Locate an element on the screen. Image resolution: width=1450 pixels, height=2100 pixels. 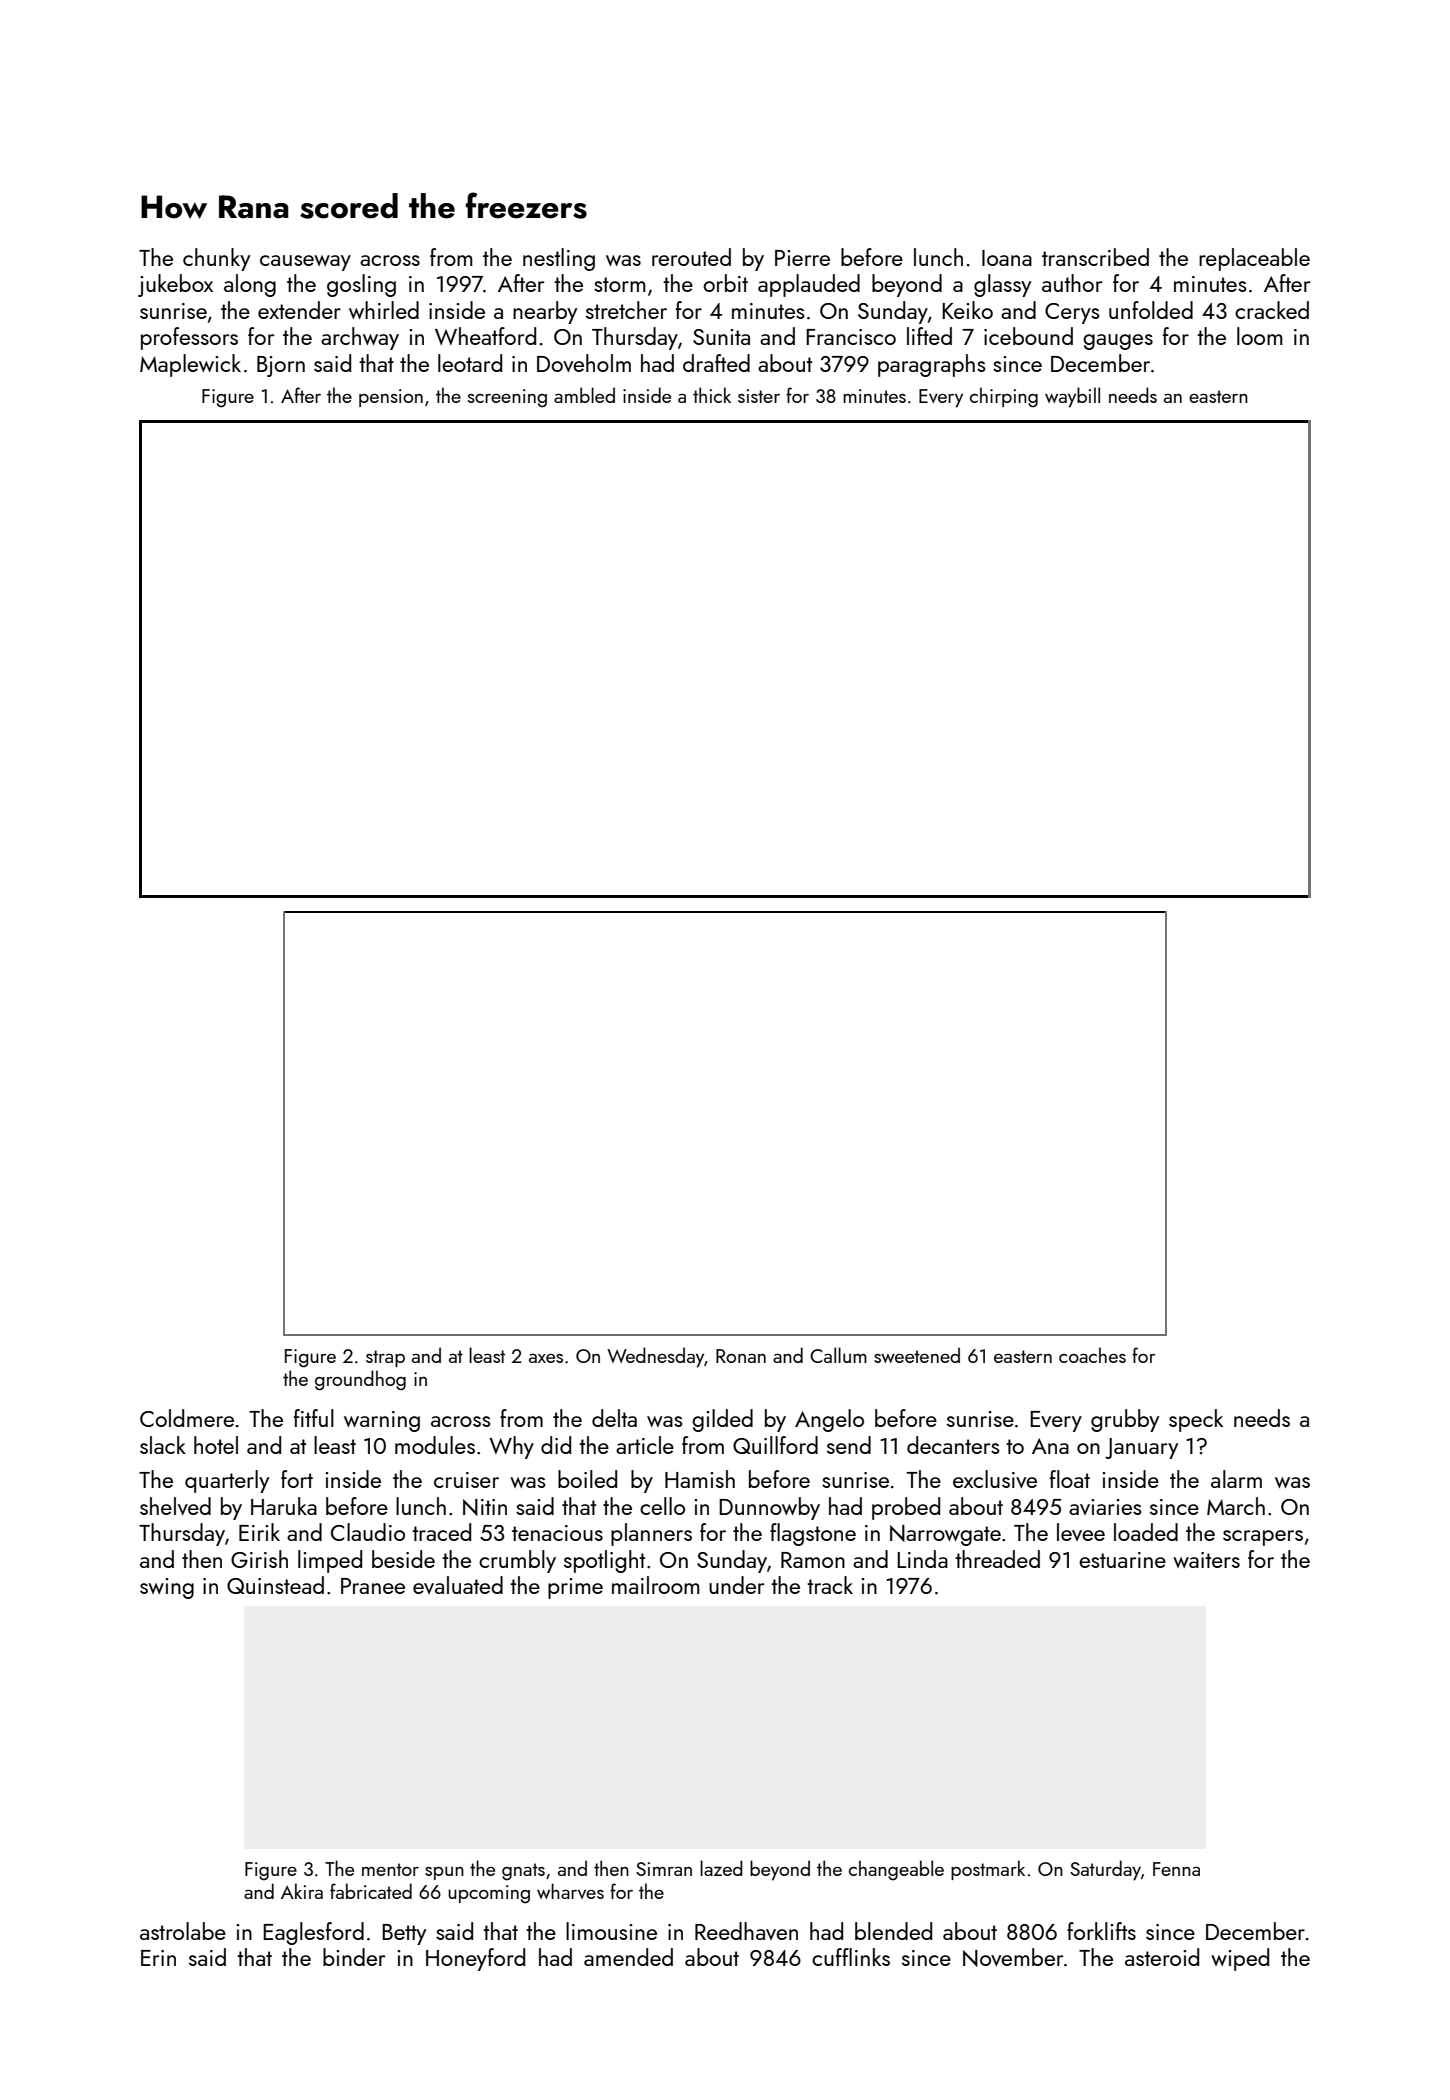
Eaglesford is located at coordinates (313, 1933).
